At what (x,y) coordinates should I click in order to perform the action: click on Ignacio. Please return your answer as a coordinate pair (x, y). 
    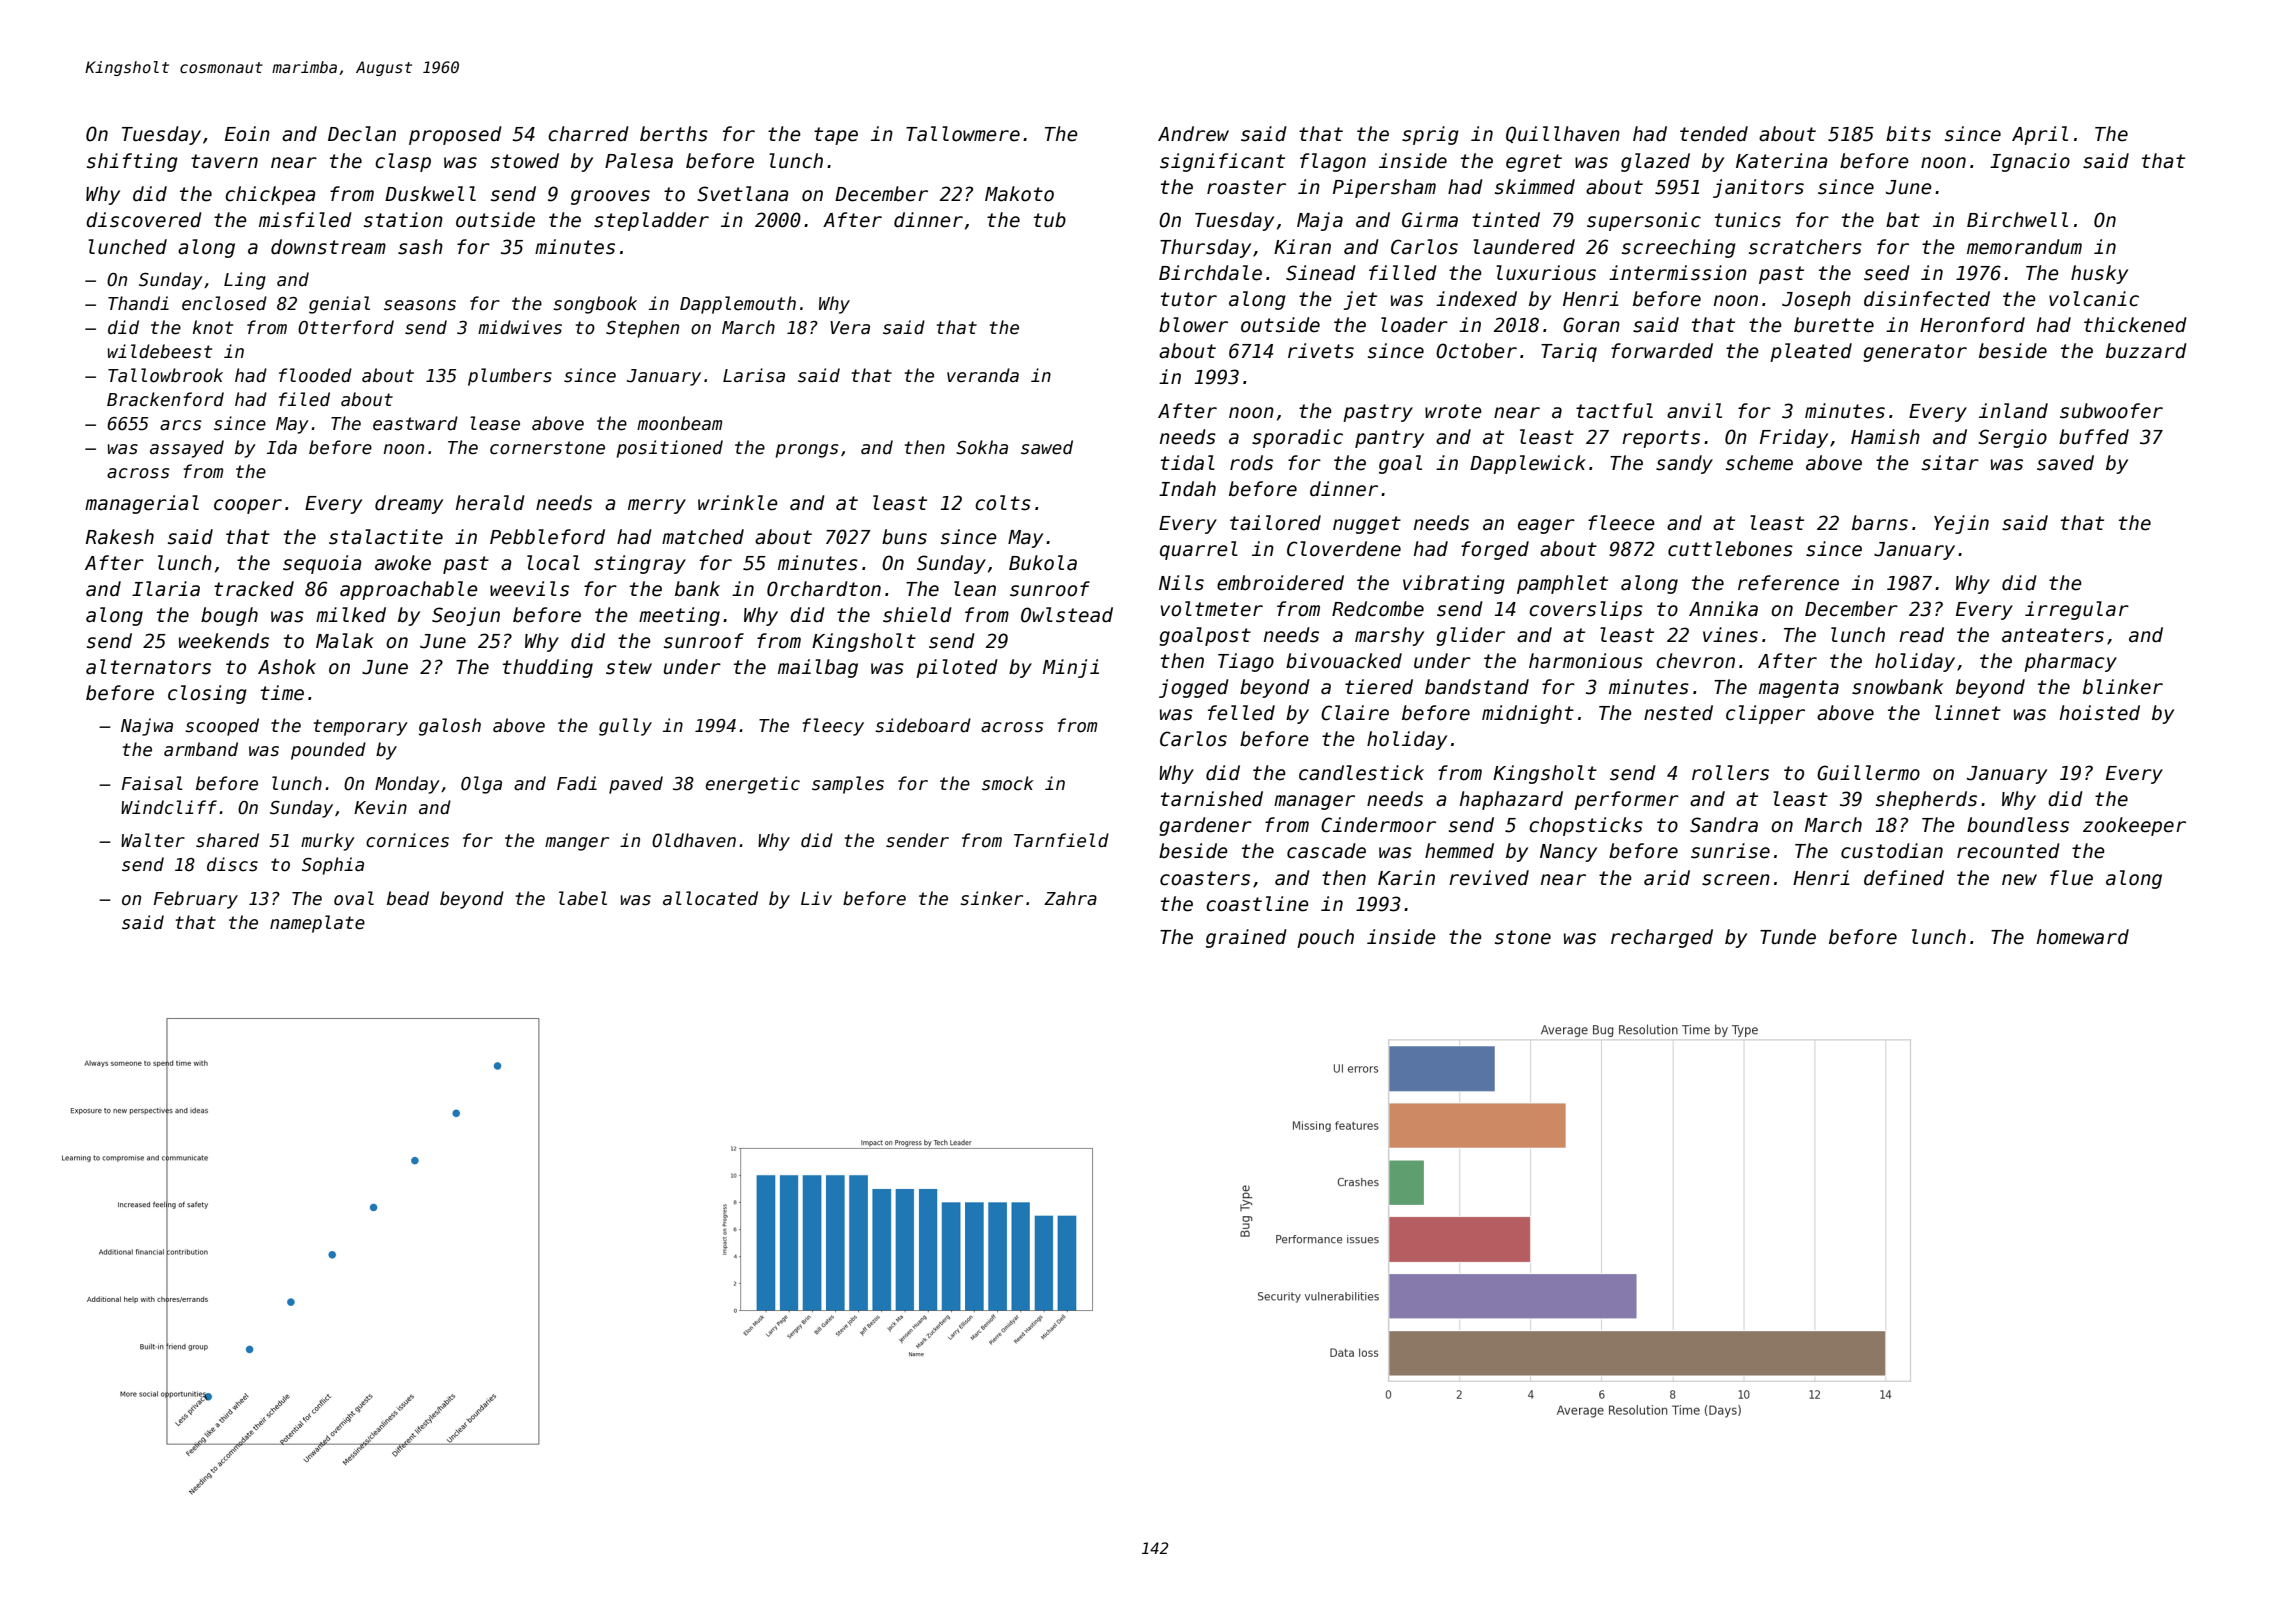
    Looking at the image, I should click on (2030, 162).
